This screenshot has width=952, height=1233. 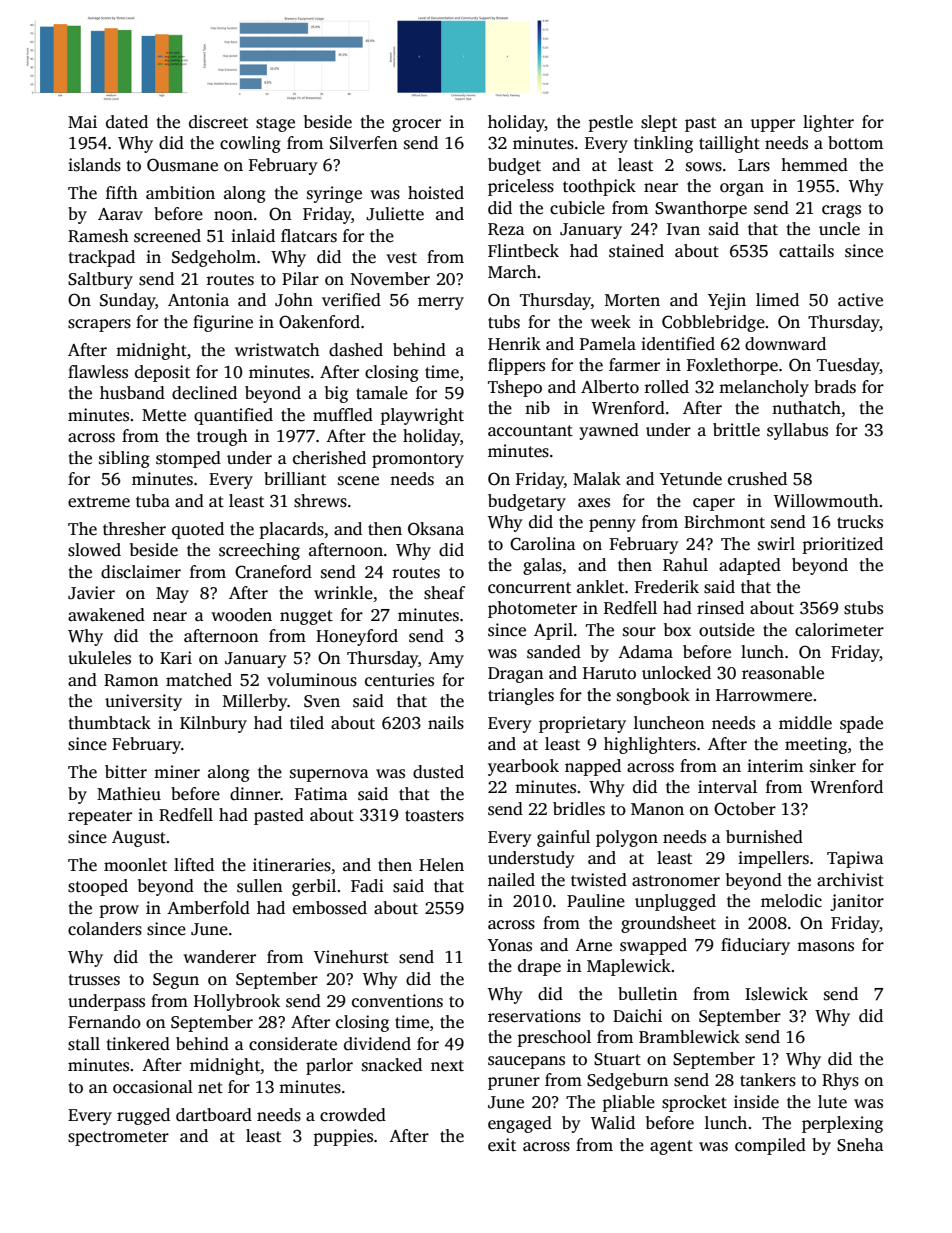 I want to click on bitter, so click(x=126, y=772).
